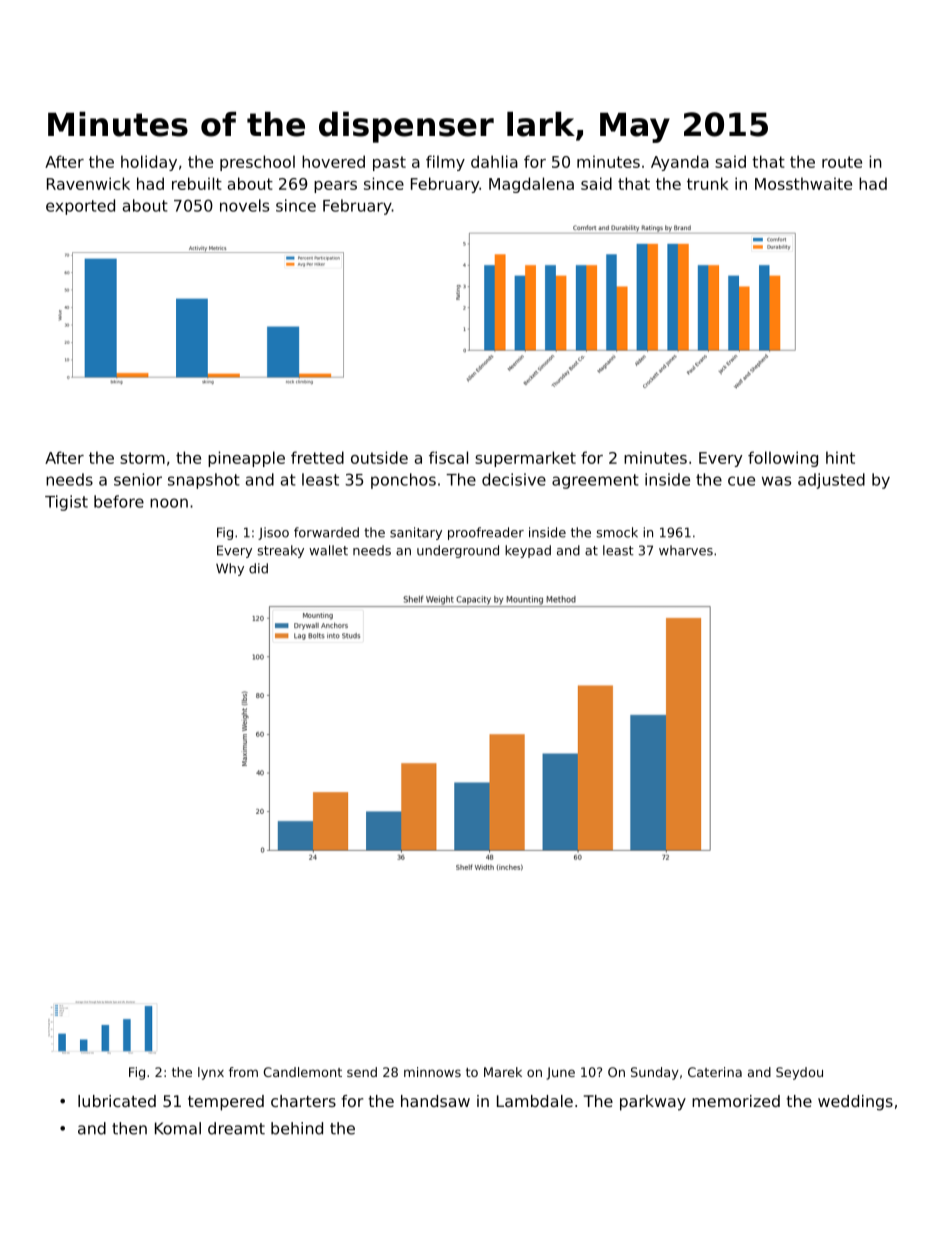 The width and height of the screenshot is (952, 1233). I want to click on wharves, so click(686, 550).
